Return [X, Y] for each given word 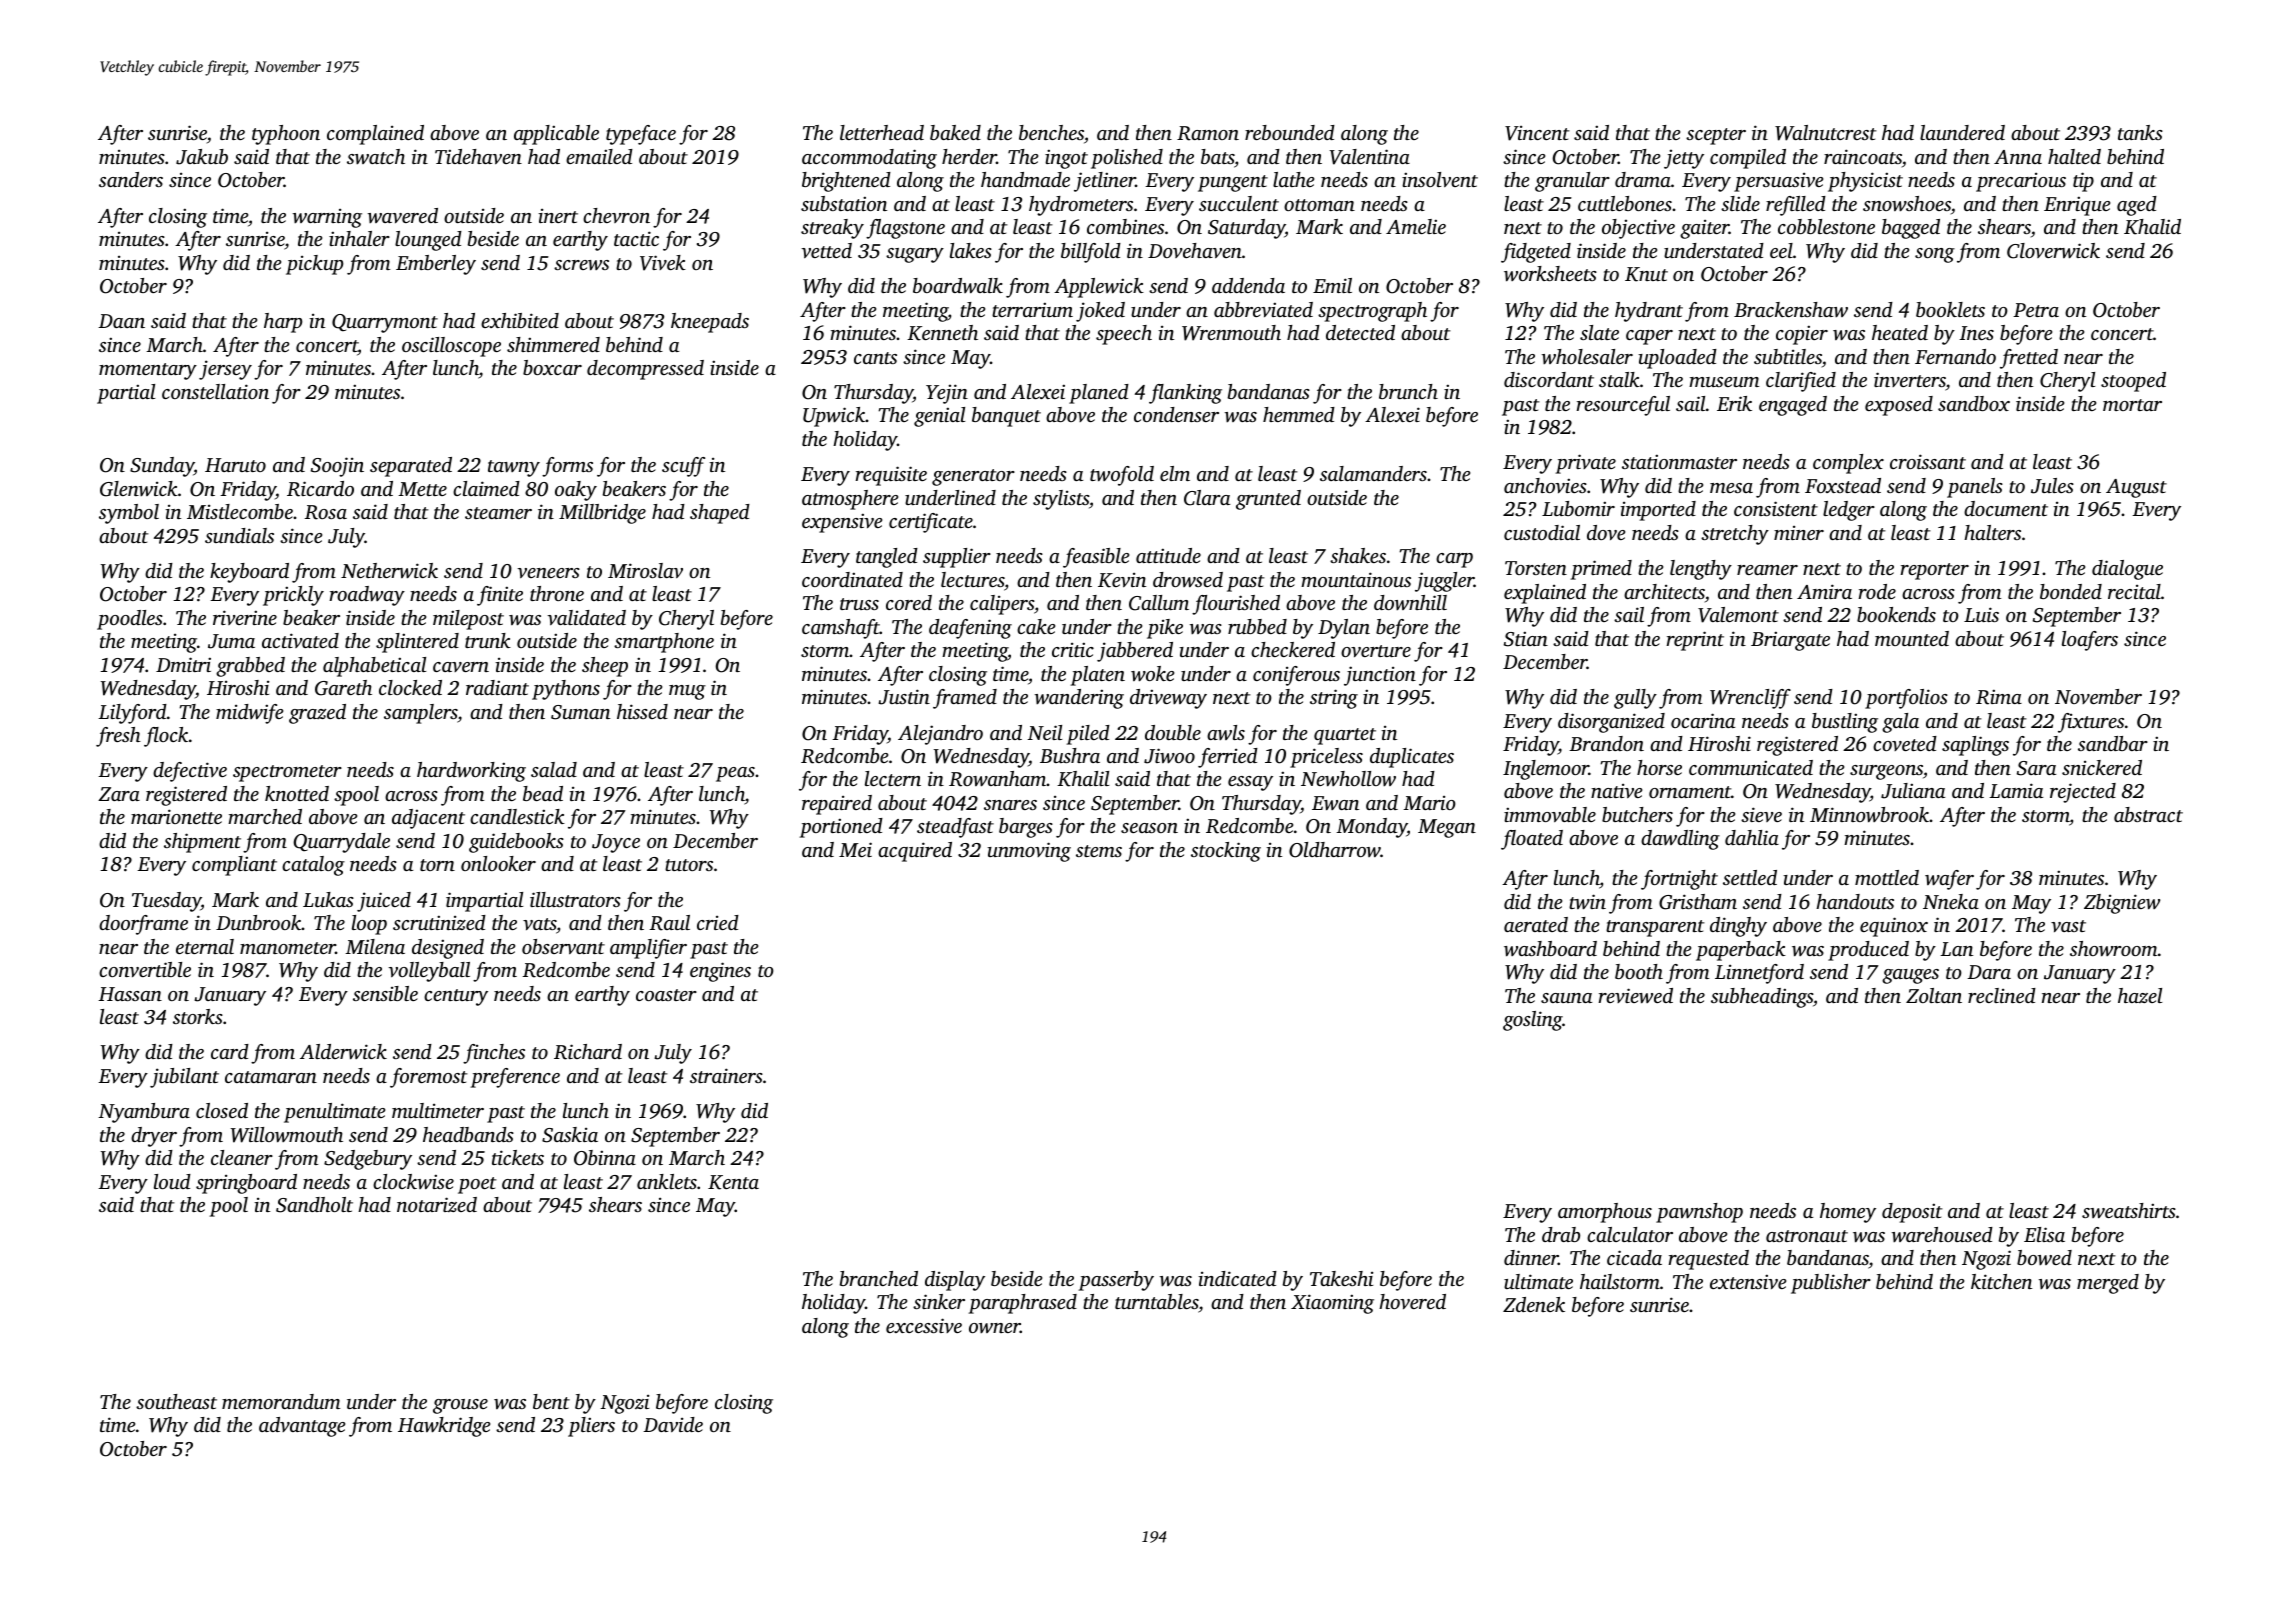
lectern [893, 778]
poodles [130, 620]
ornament [1690, 792]
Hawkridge [444, 1427]
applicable [556, 135]
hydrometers [1081, 206]
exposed [1899, 406]
